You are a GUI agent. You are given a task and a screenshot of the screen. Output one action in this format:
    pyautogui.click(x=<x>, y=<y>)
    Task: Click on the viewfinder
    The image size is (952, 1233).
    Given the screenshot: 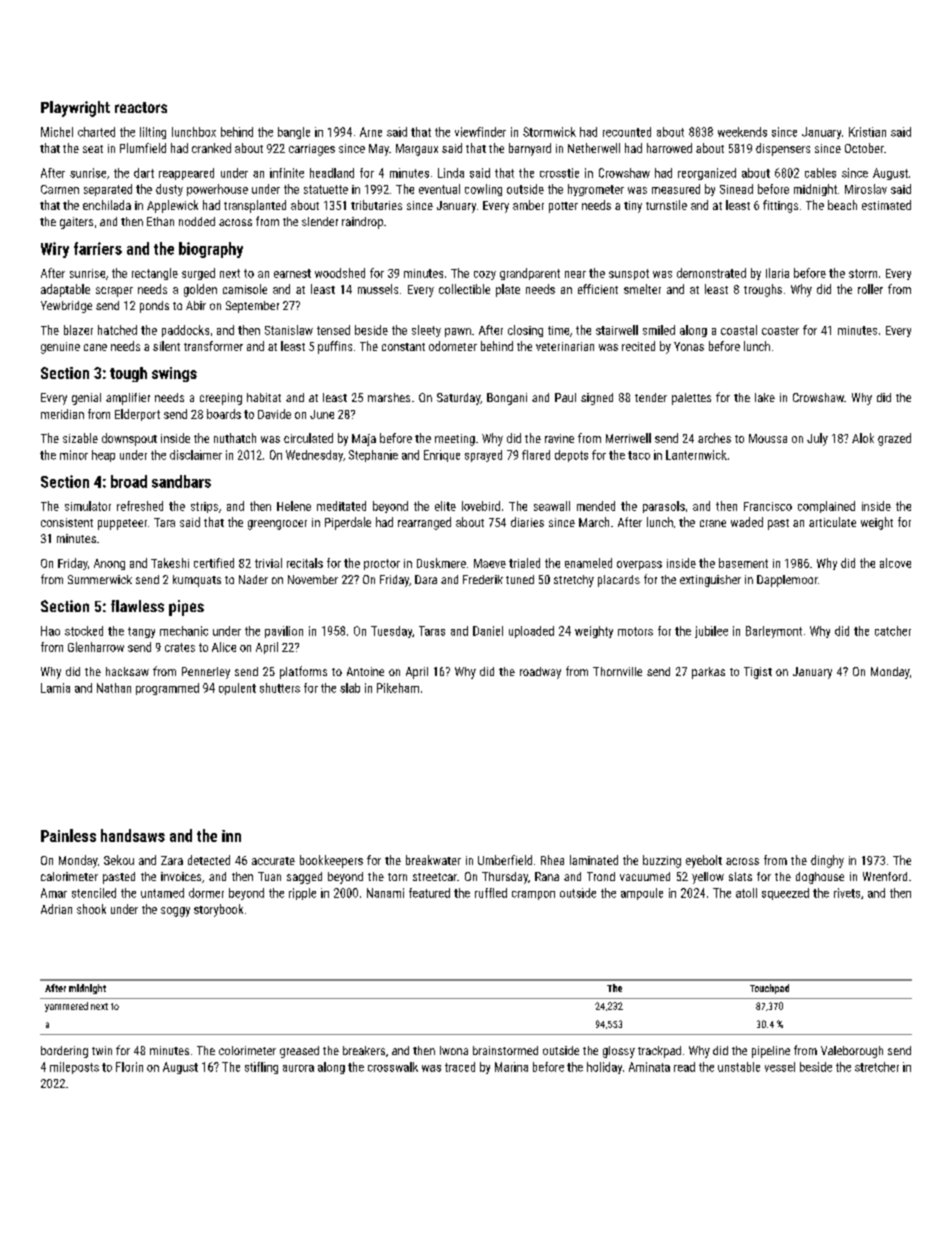 What is the action you would take?
    pyautogui.click(x=480, y=132)
